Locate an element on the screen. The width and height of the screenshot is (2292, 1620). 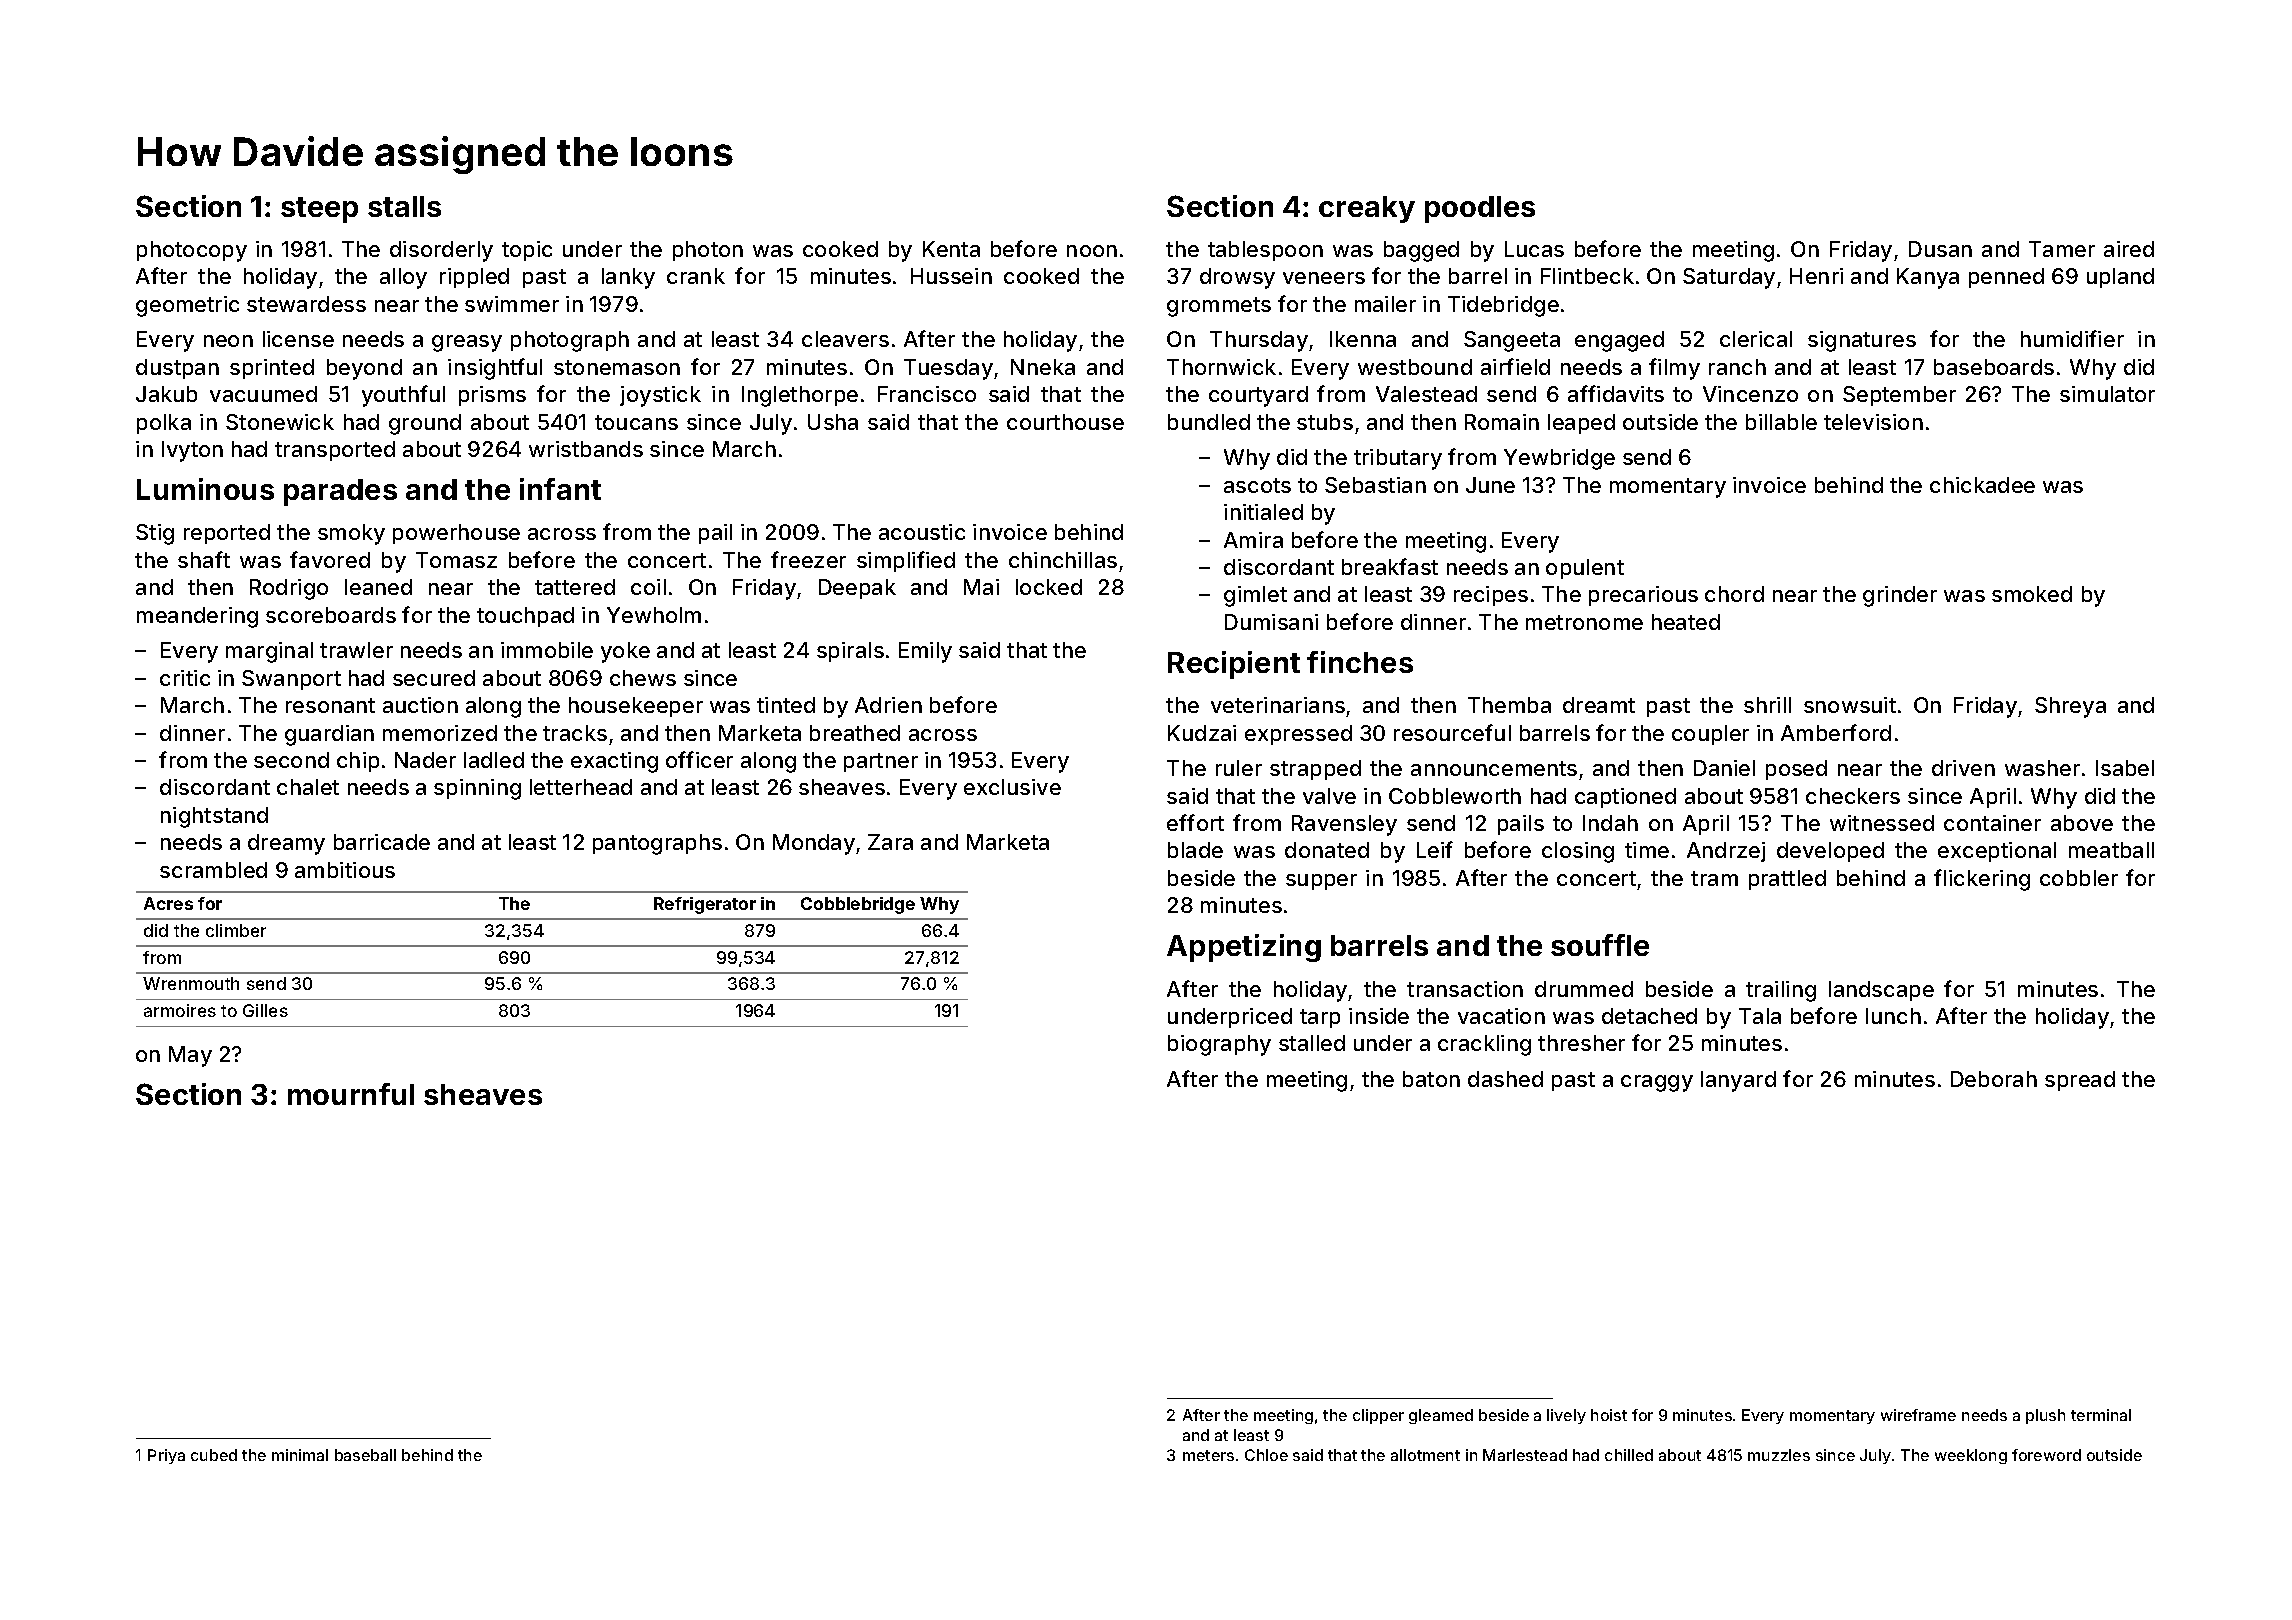
Tamer is located at coordinates (2062, 249).
